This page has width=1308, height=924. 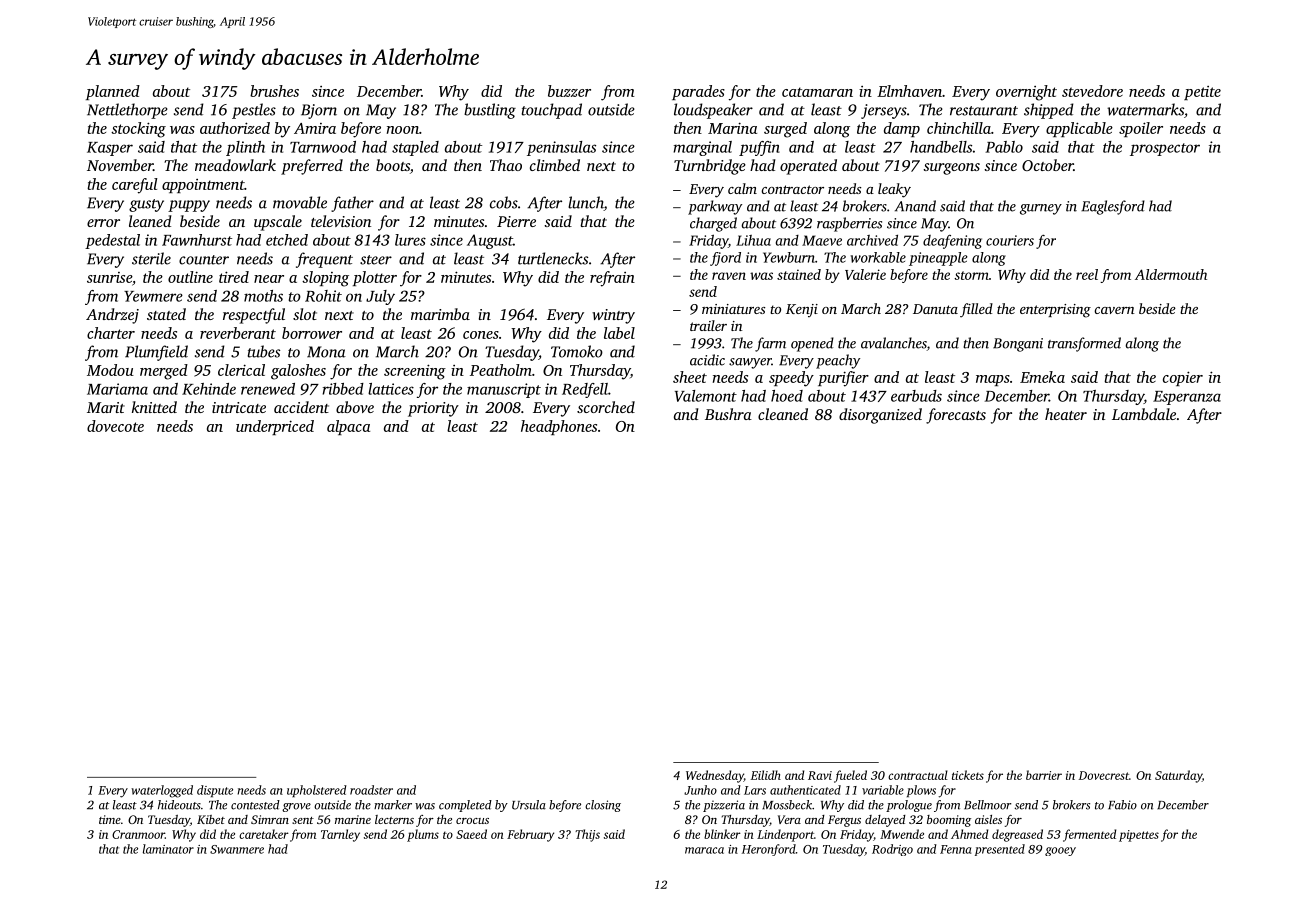 I want to click on Lambdale, so click(x=1144, y=414).
